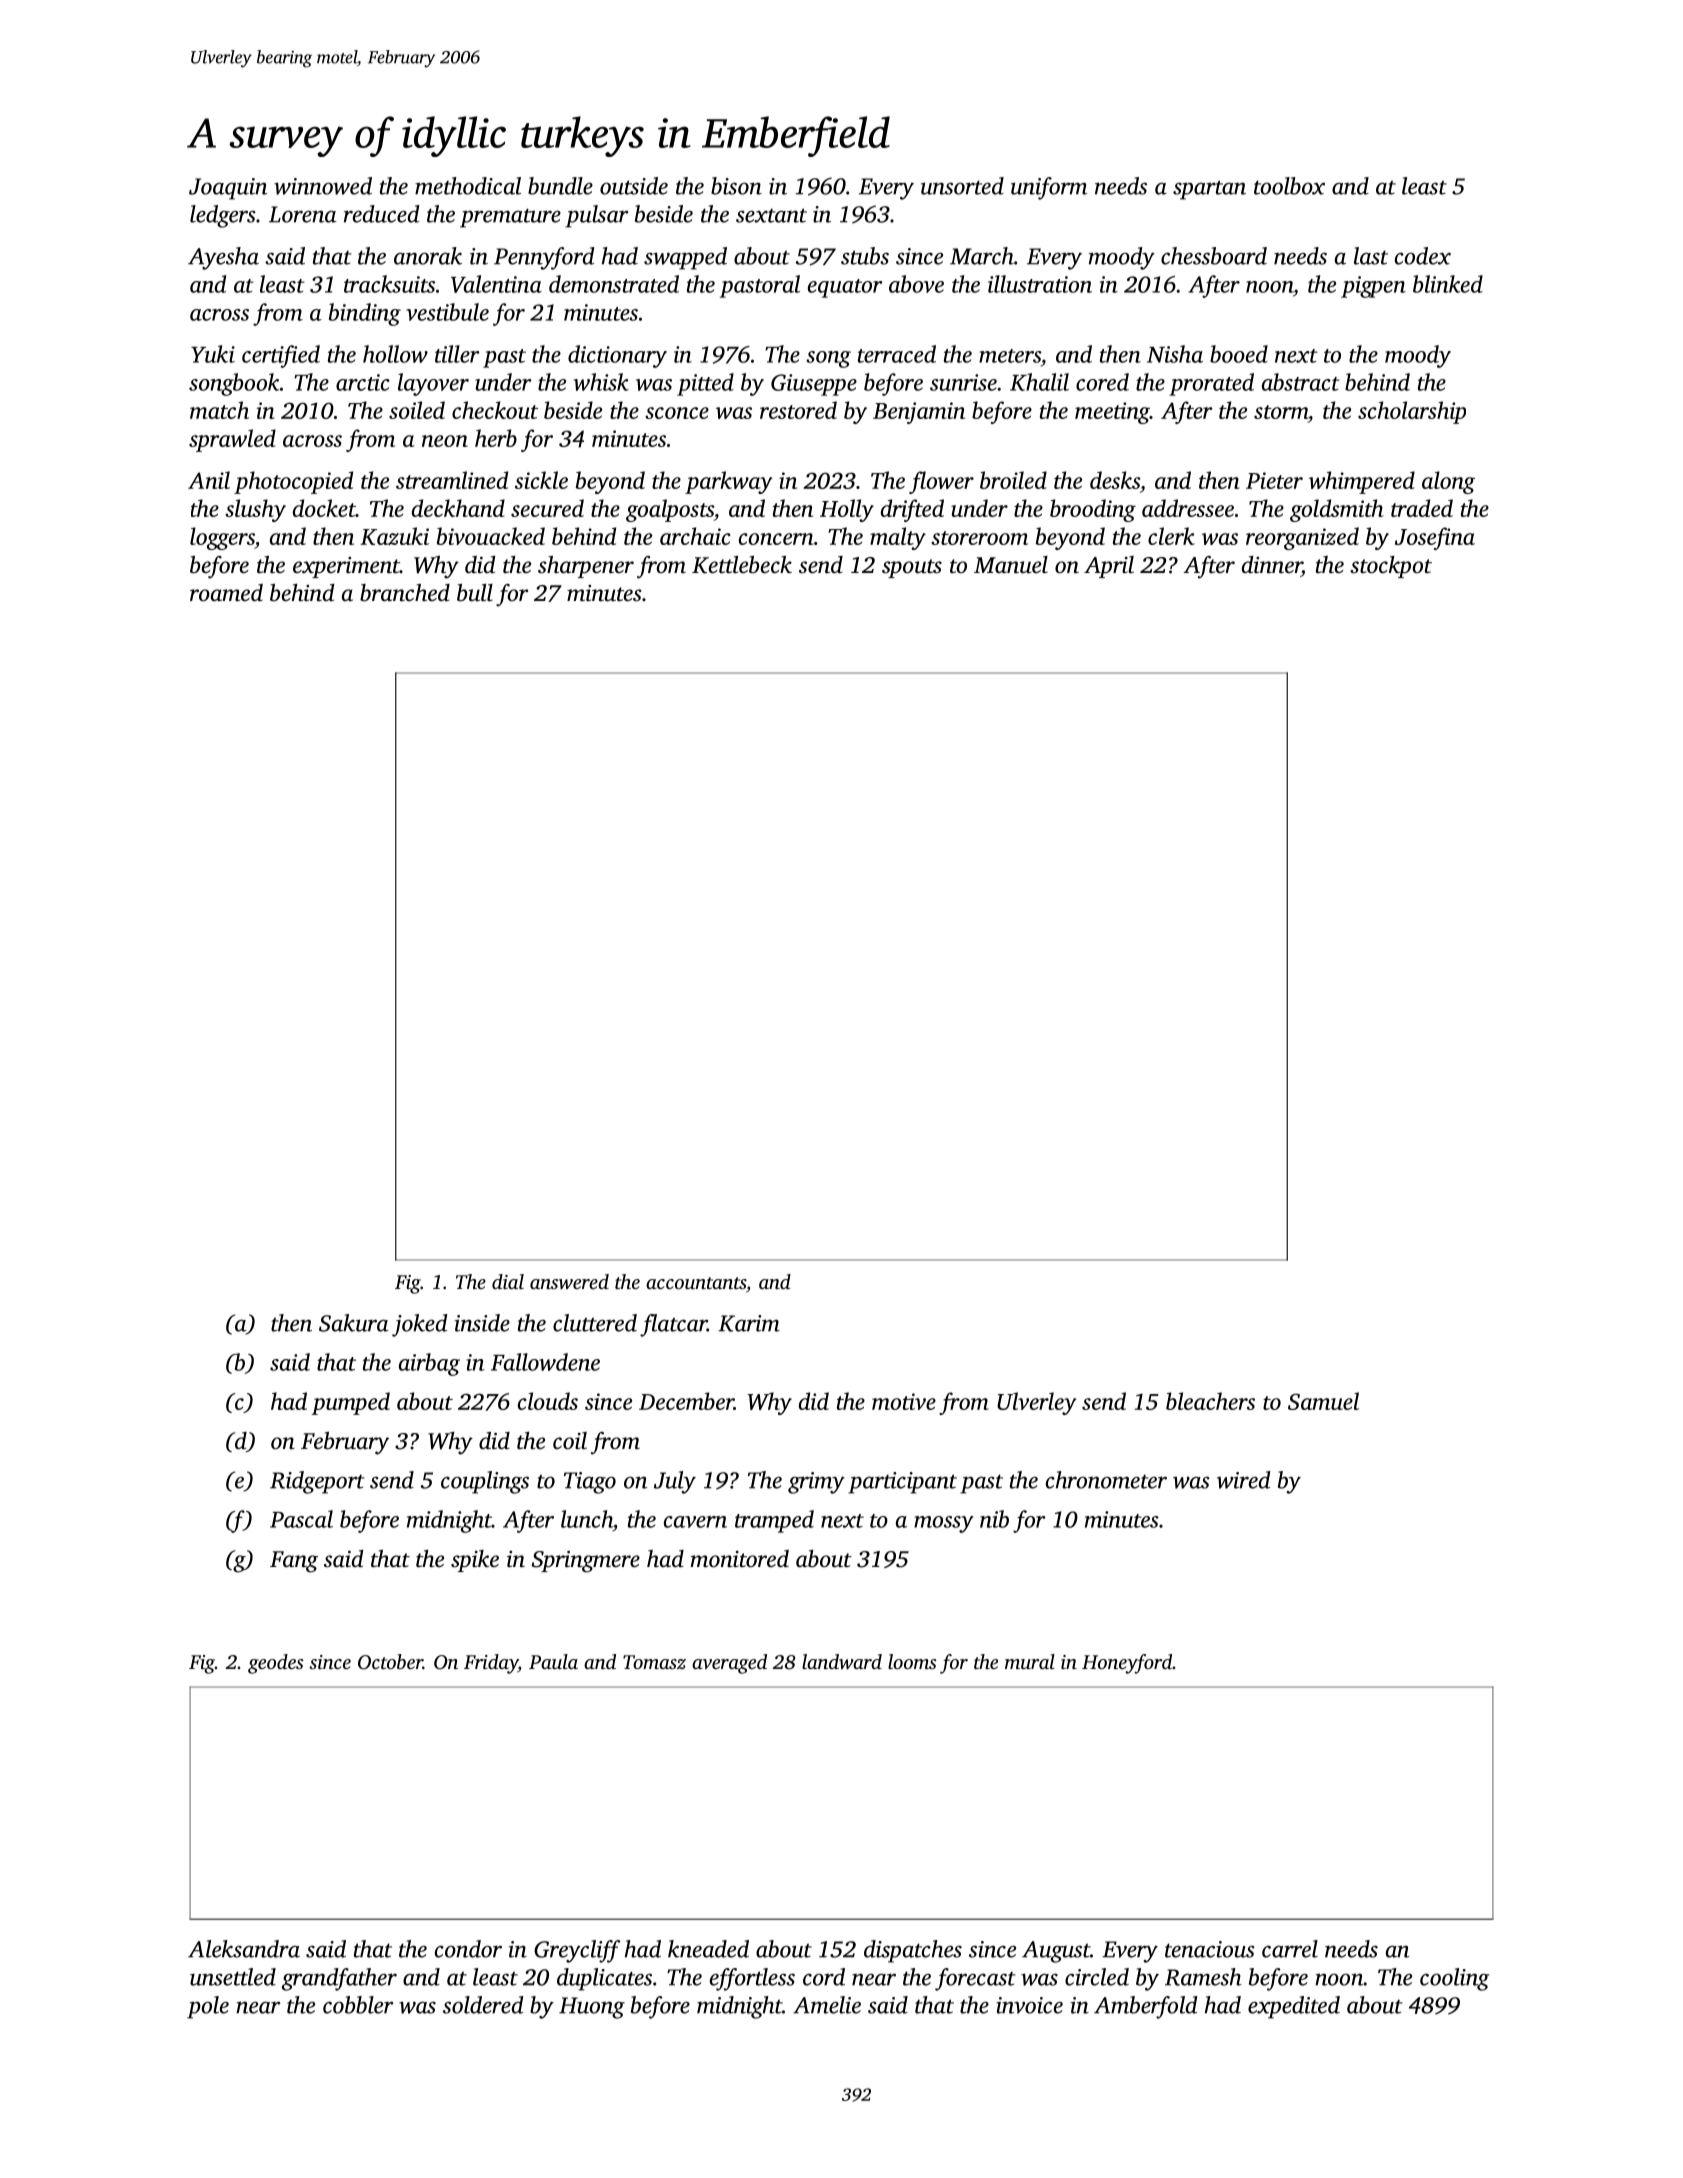  Describe the element at coordinates (1109, 567) in the page. I see `April` at that location.
